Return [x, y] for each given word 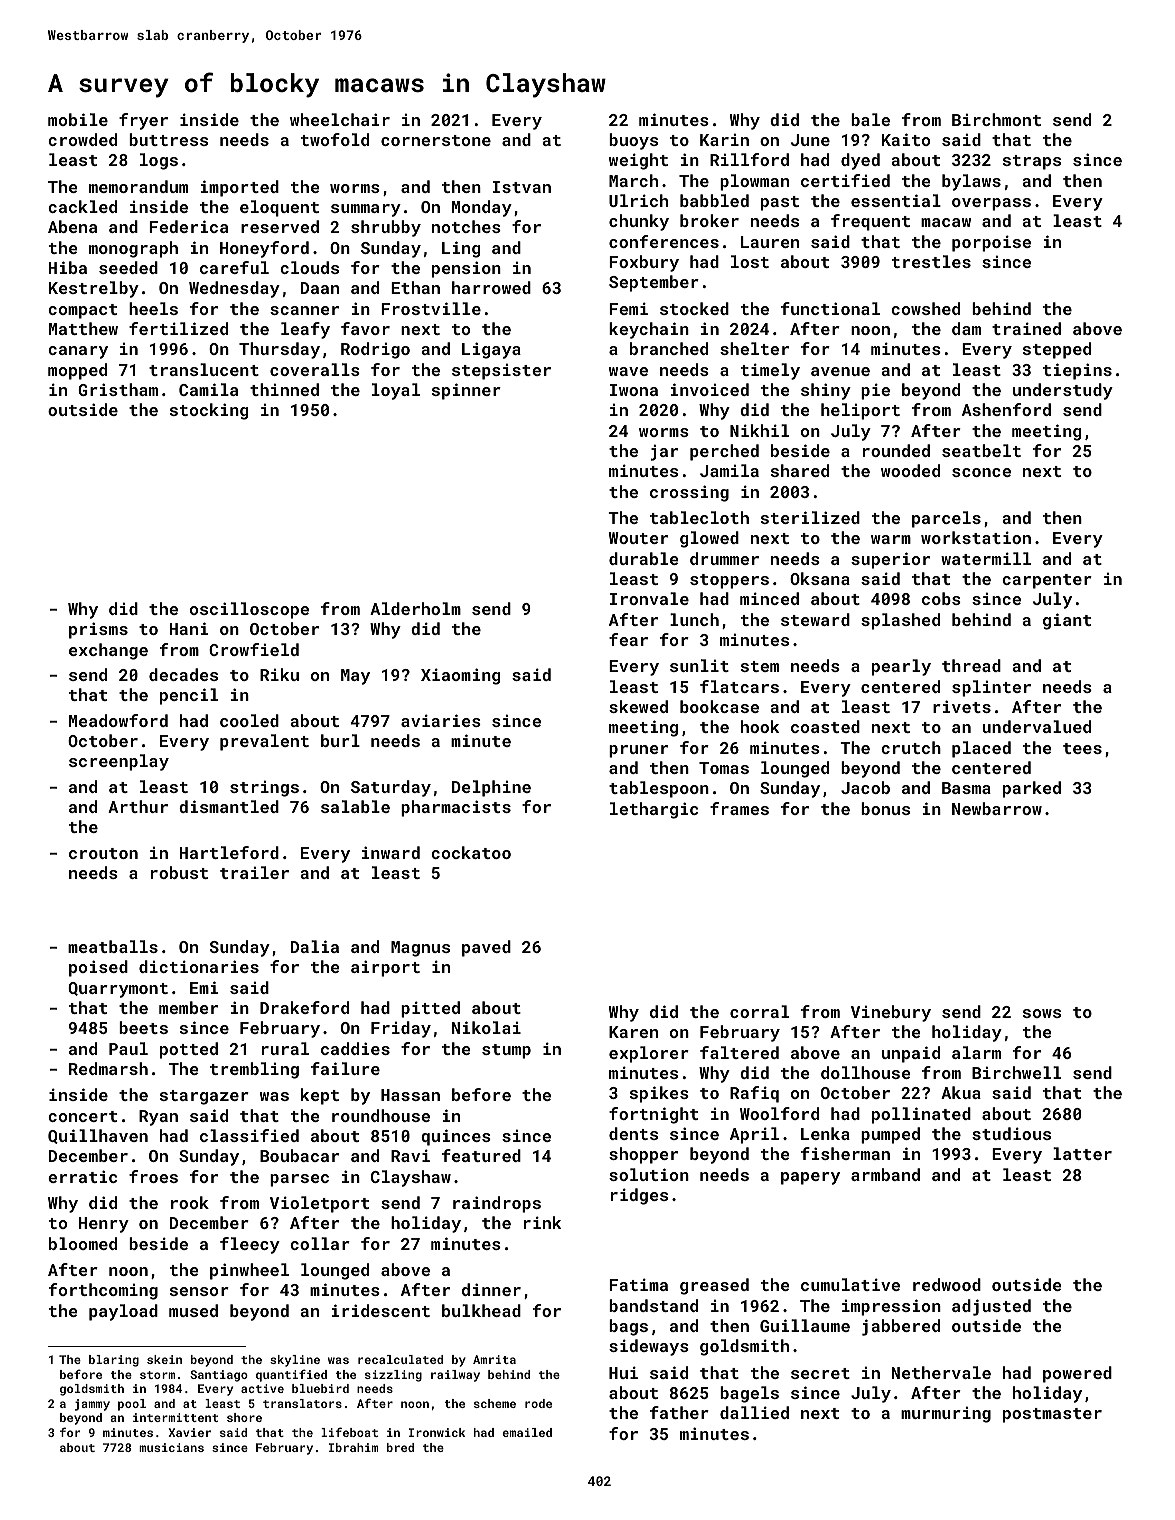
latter [1082, 1153]
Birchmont [996, 119]
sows [1042, 1013]
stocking [209, 411]
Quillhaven [98, 1136]
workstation [976, 537]
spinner [466, 391]
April [754, 1135]
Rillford [749, 159]
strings [264, 788]
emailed [527, 1432]
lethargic [654, 810]
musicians [171, 1447]
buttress [168, 139]
